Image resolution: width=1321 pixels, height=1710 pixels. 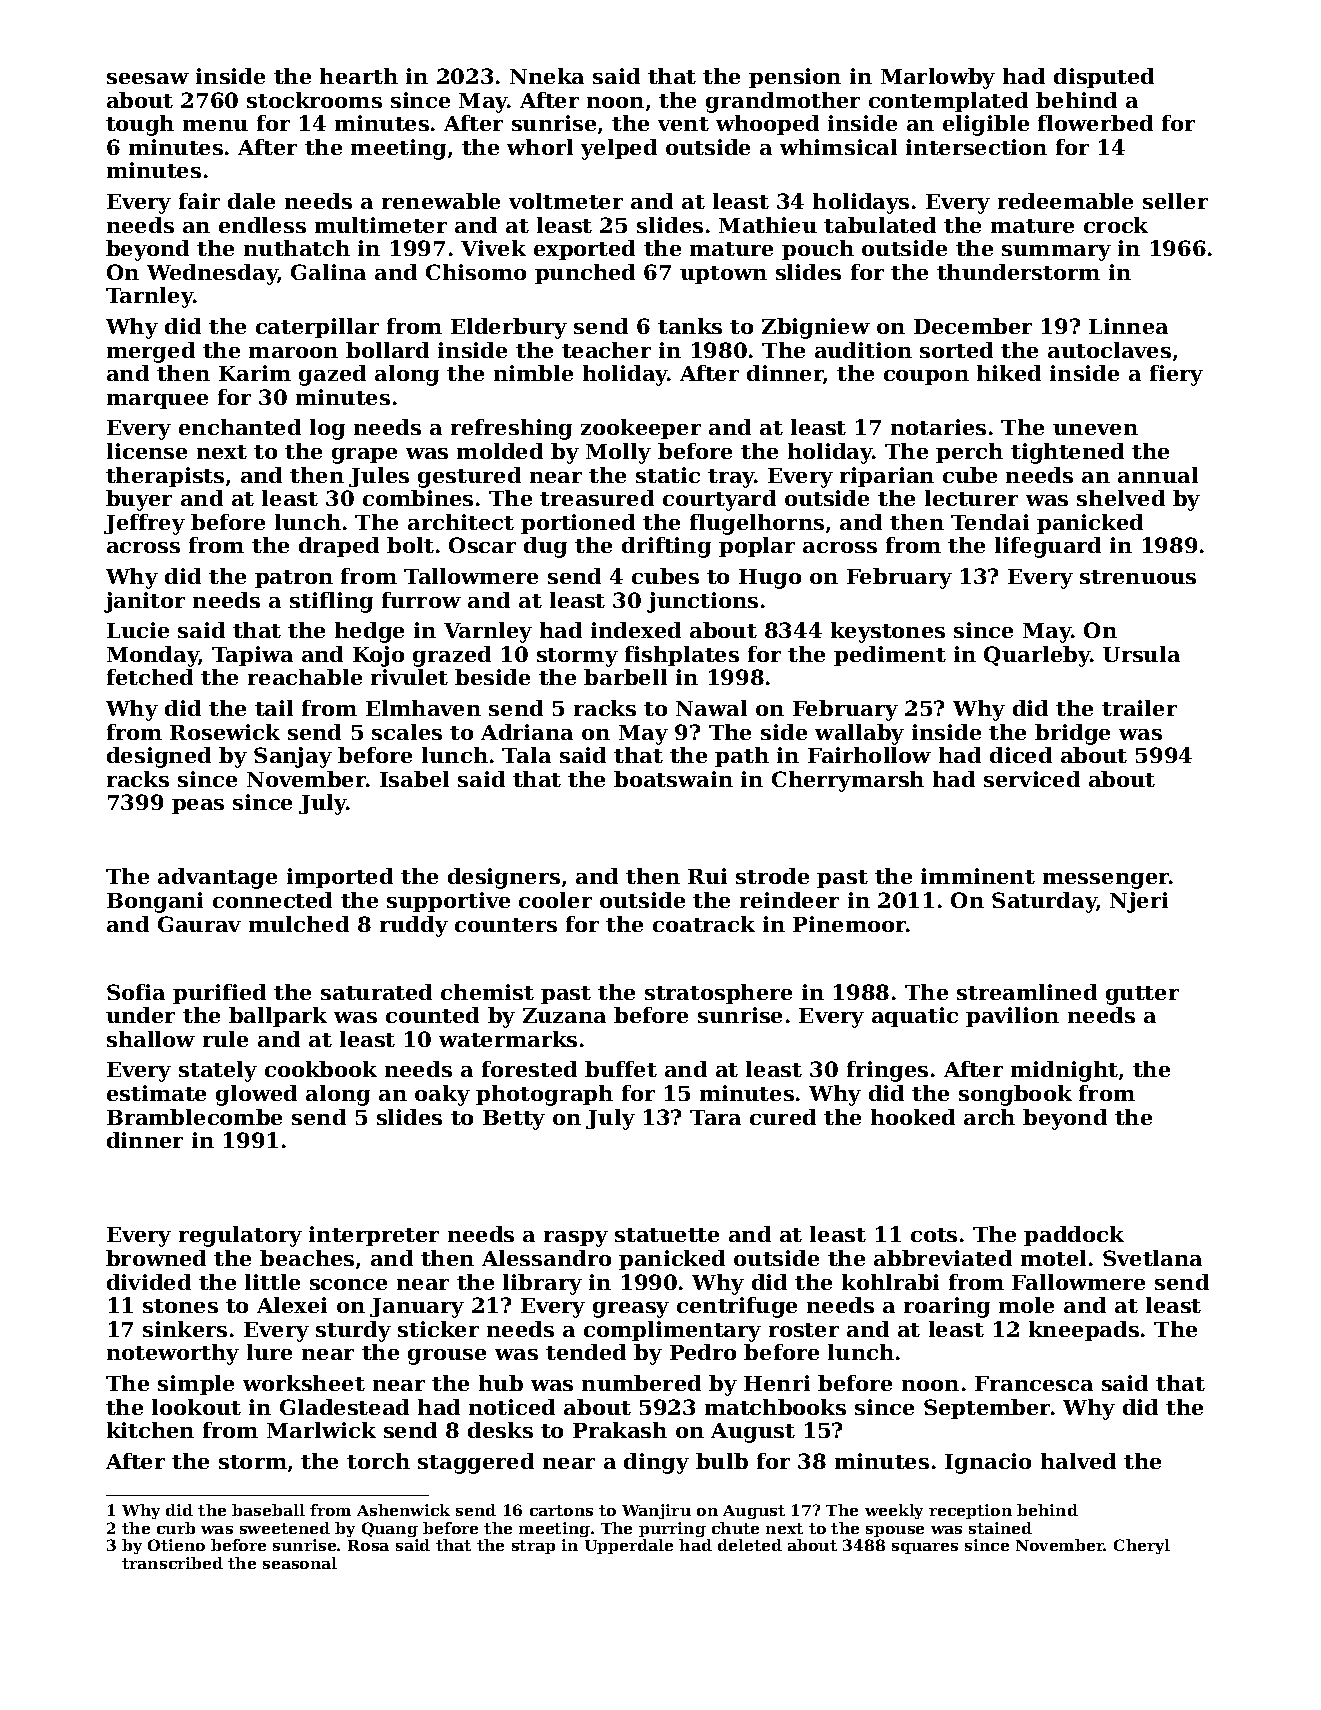 What do you see at coordinates (925, 1548) in the screenshot?
I see `squares` at bounding box center [925, 1548].
